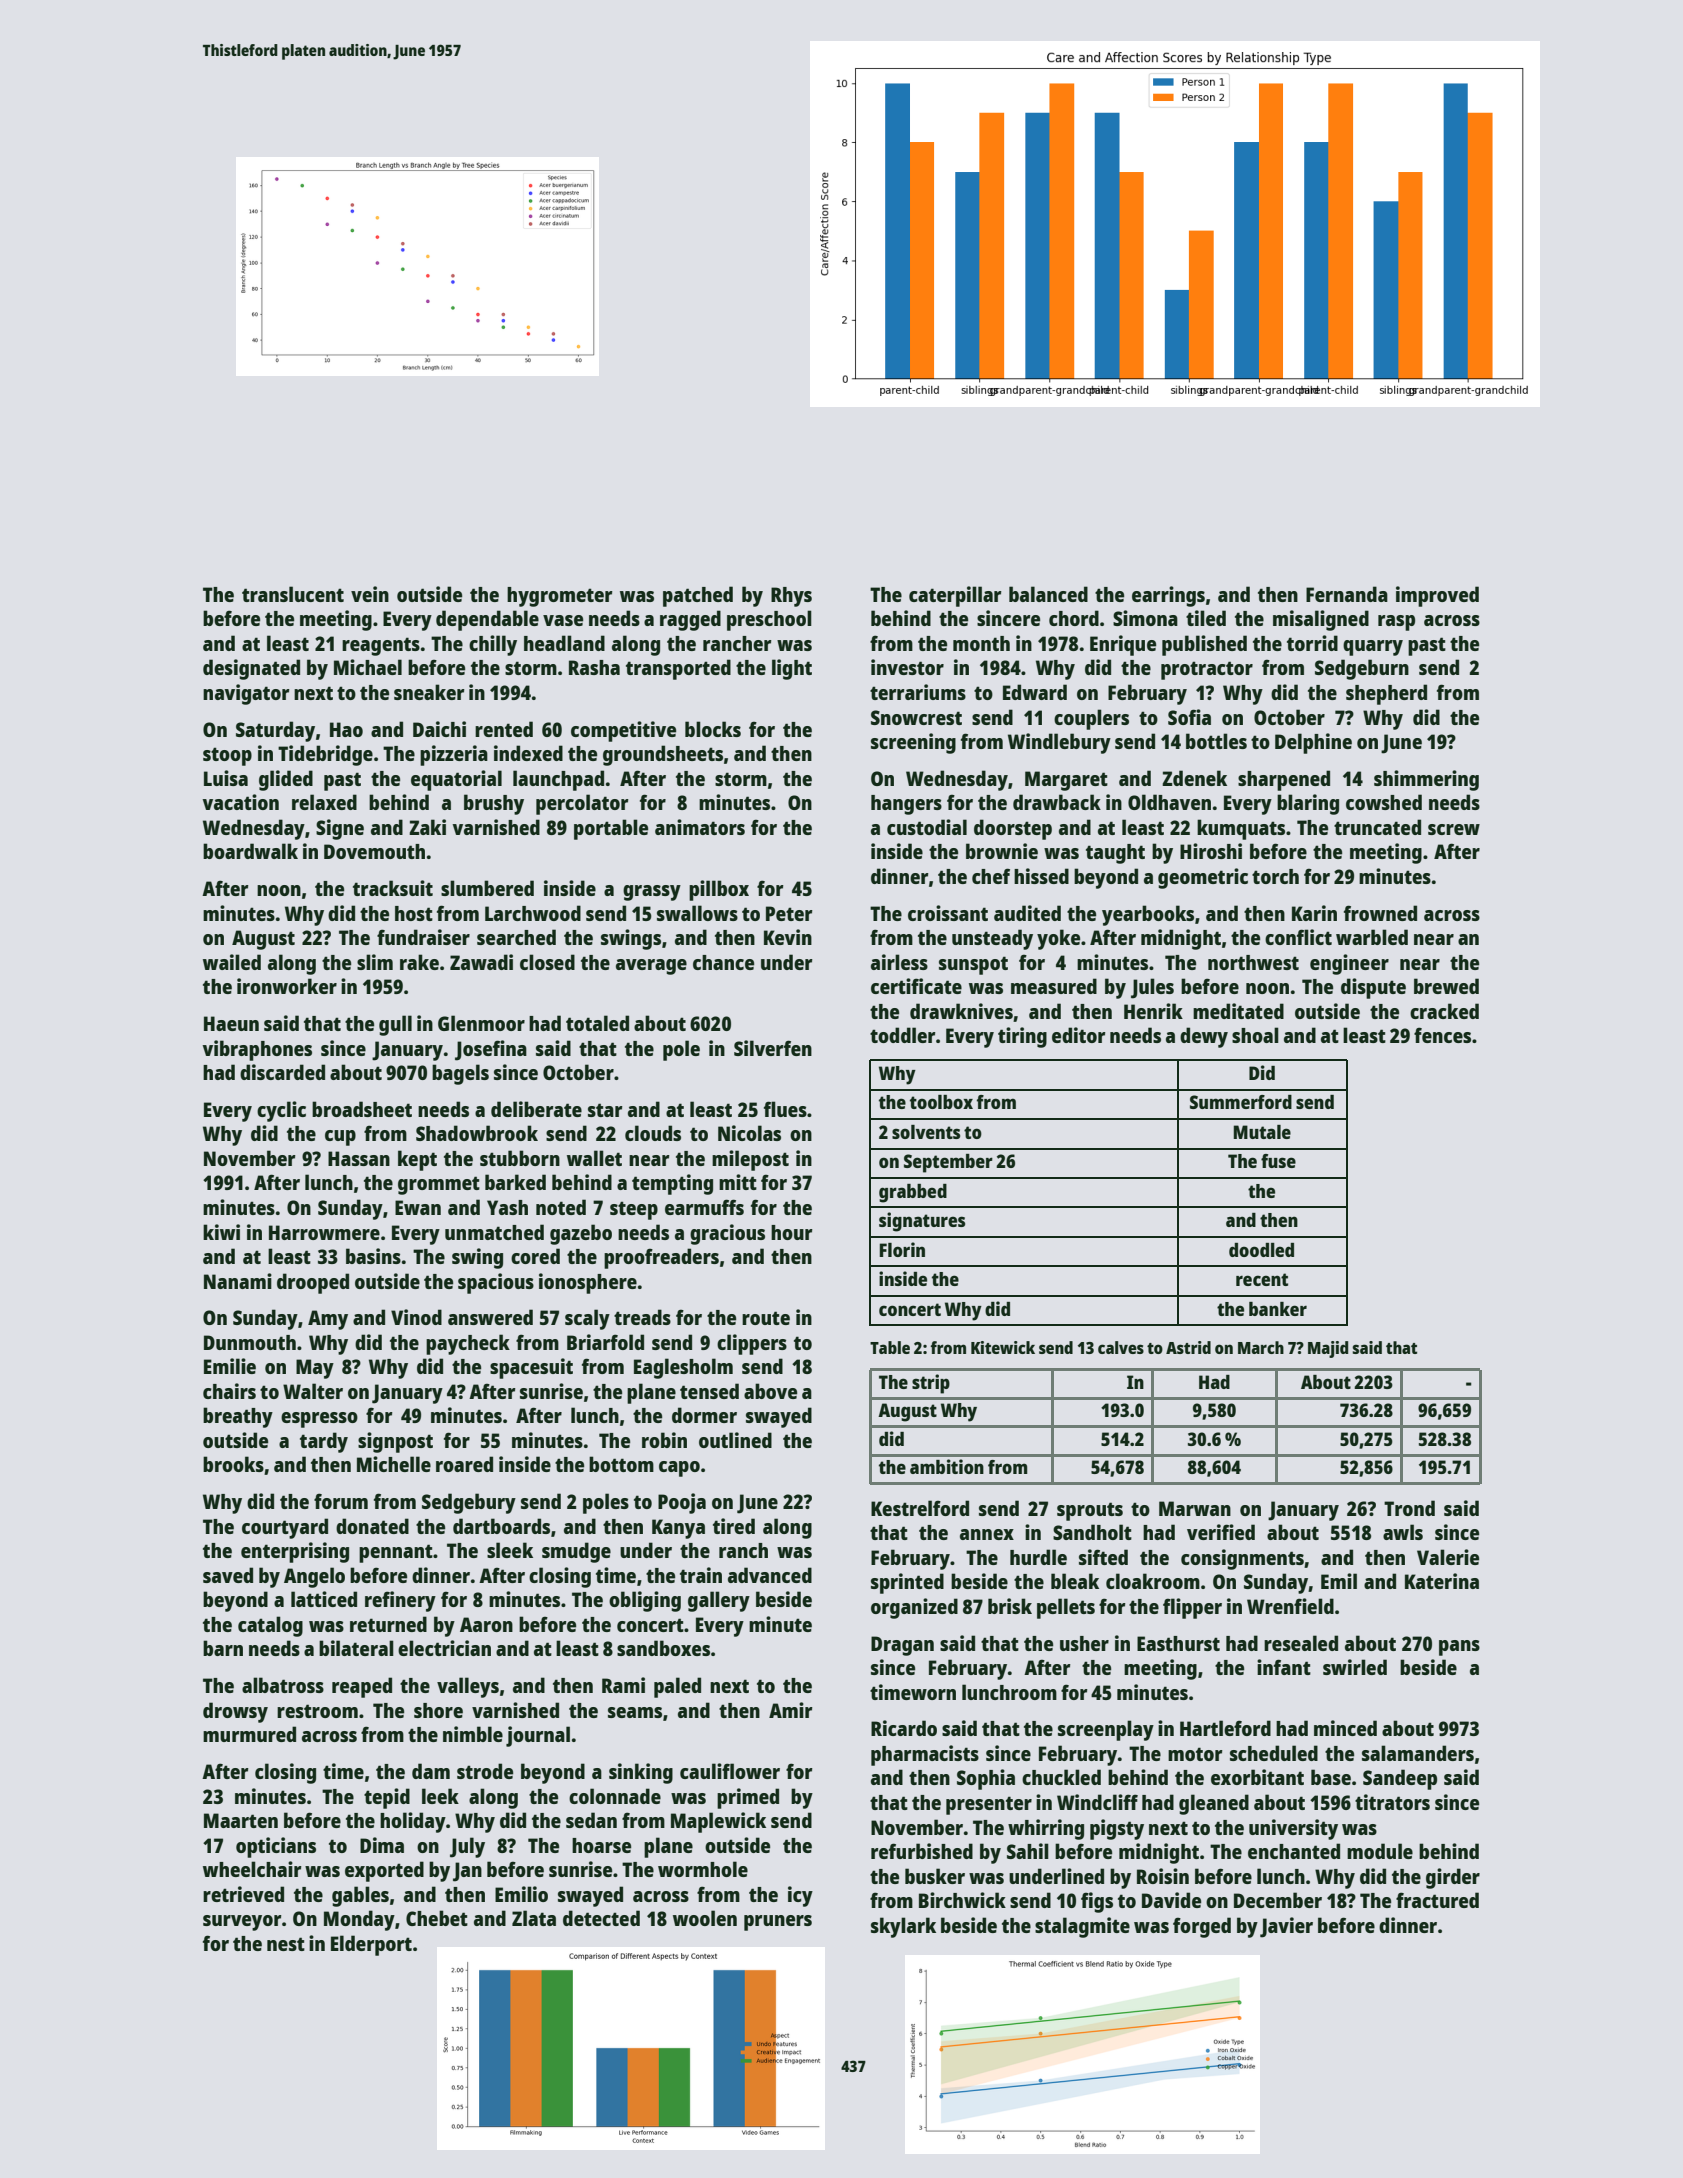 The height and width of the screenshot is (2178, 1683). Describe the element at coordinates (926, 1132) in the screenshot. I see `solvents` at that location.
